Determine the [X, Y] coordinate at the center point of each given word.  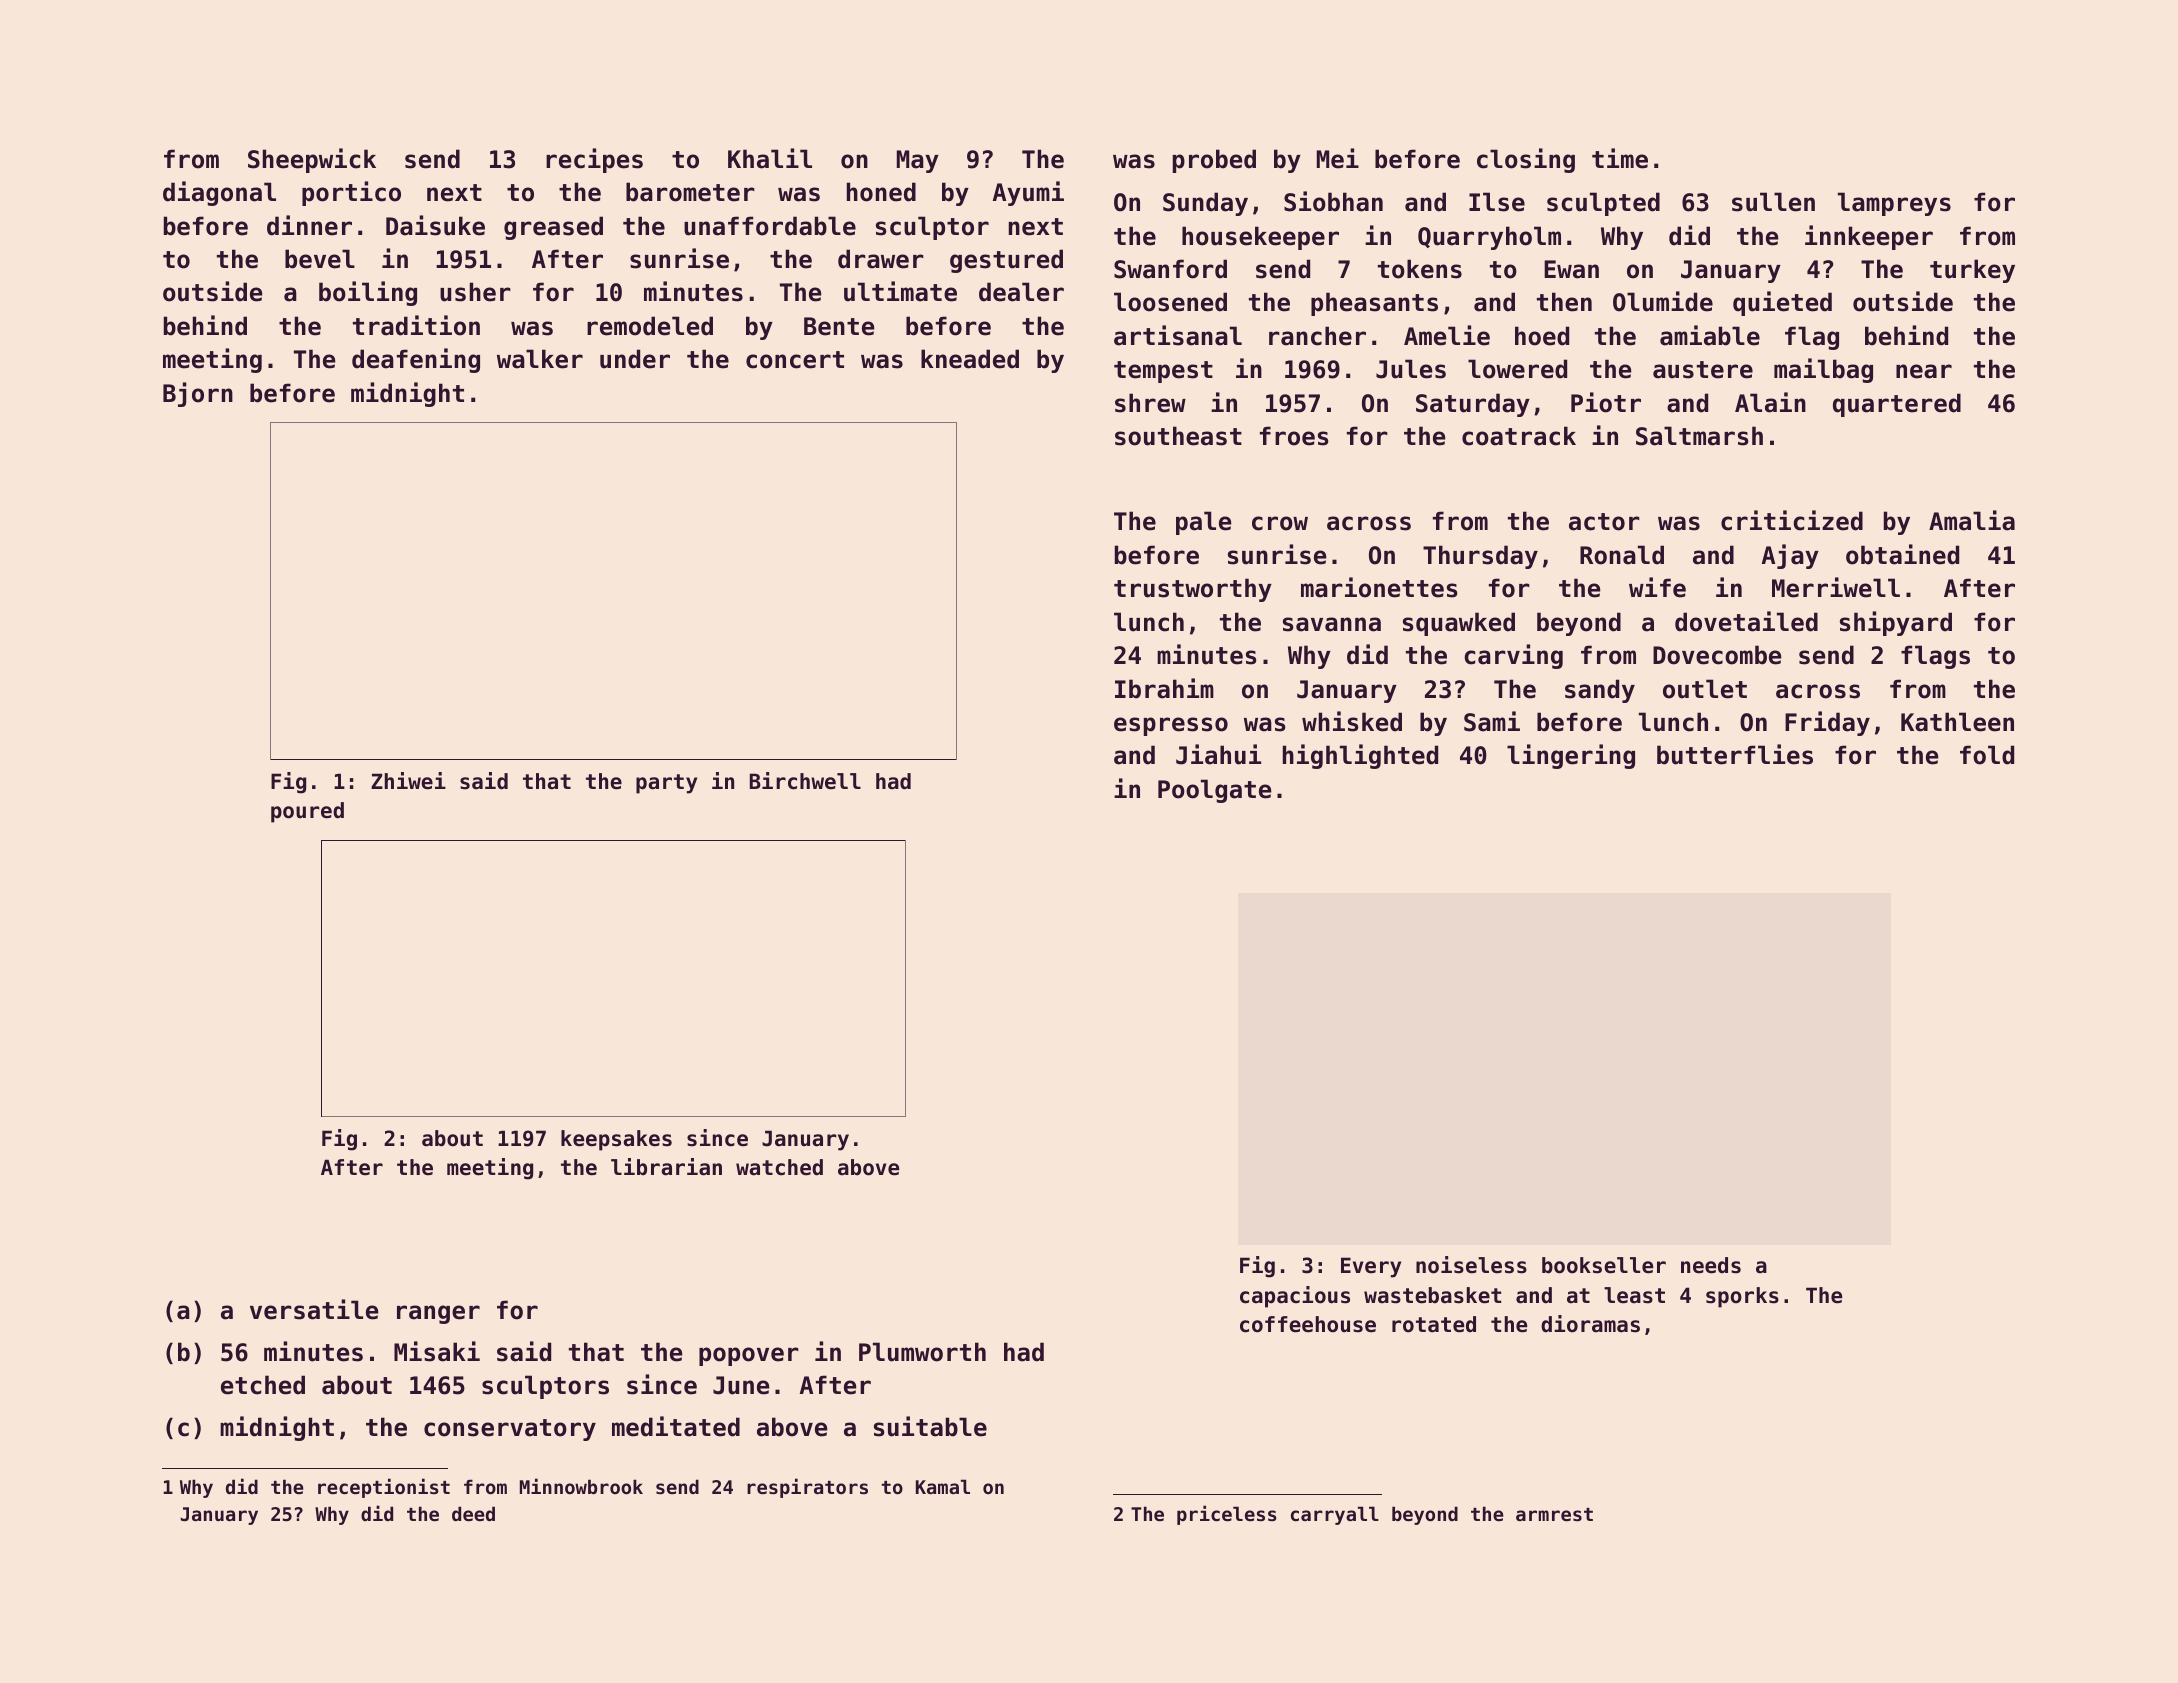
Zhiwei [408, 781]
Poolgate [1214, 791]
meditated [676, 1426]
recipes [594, 160]
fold [1987, 755]
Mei [1338, 158]
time [1620, 158]
